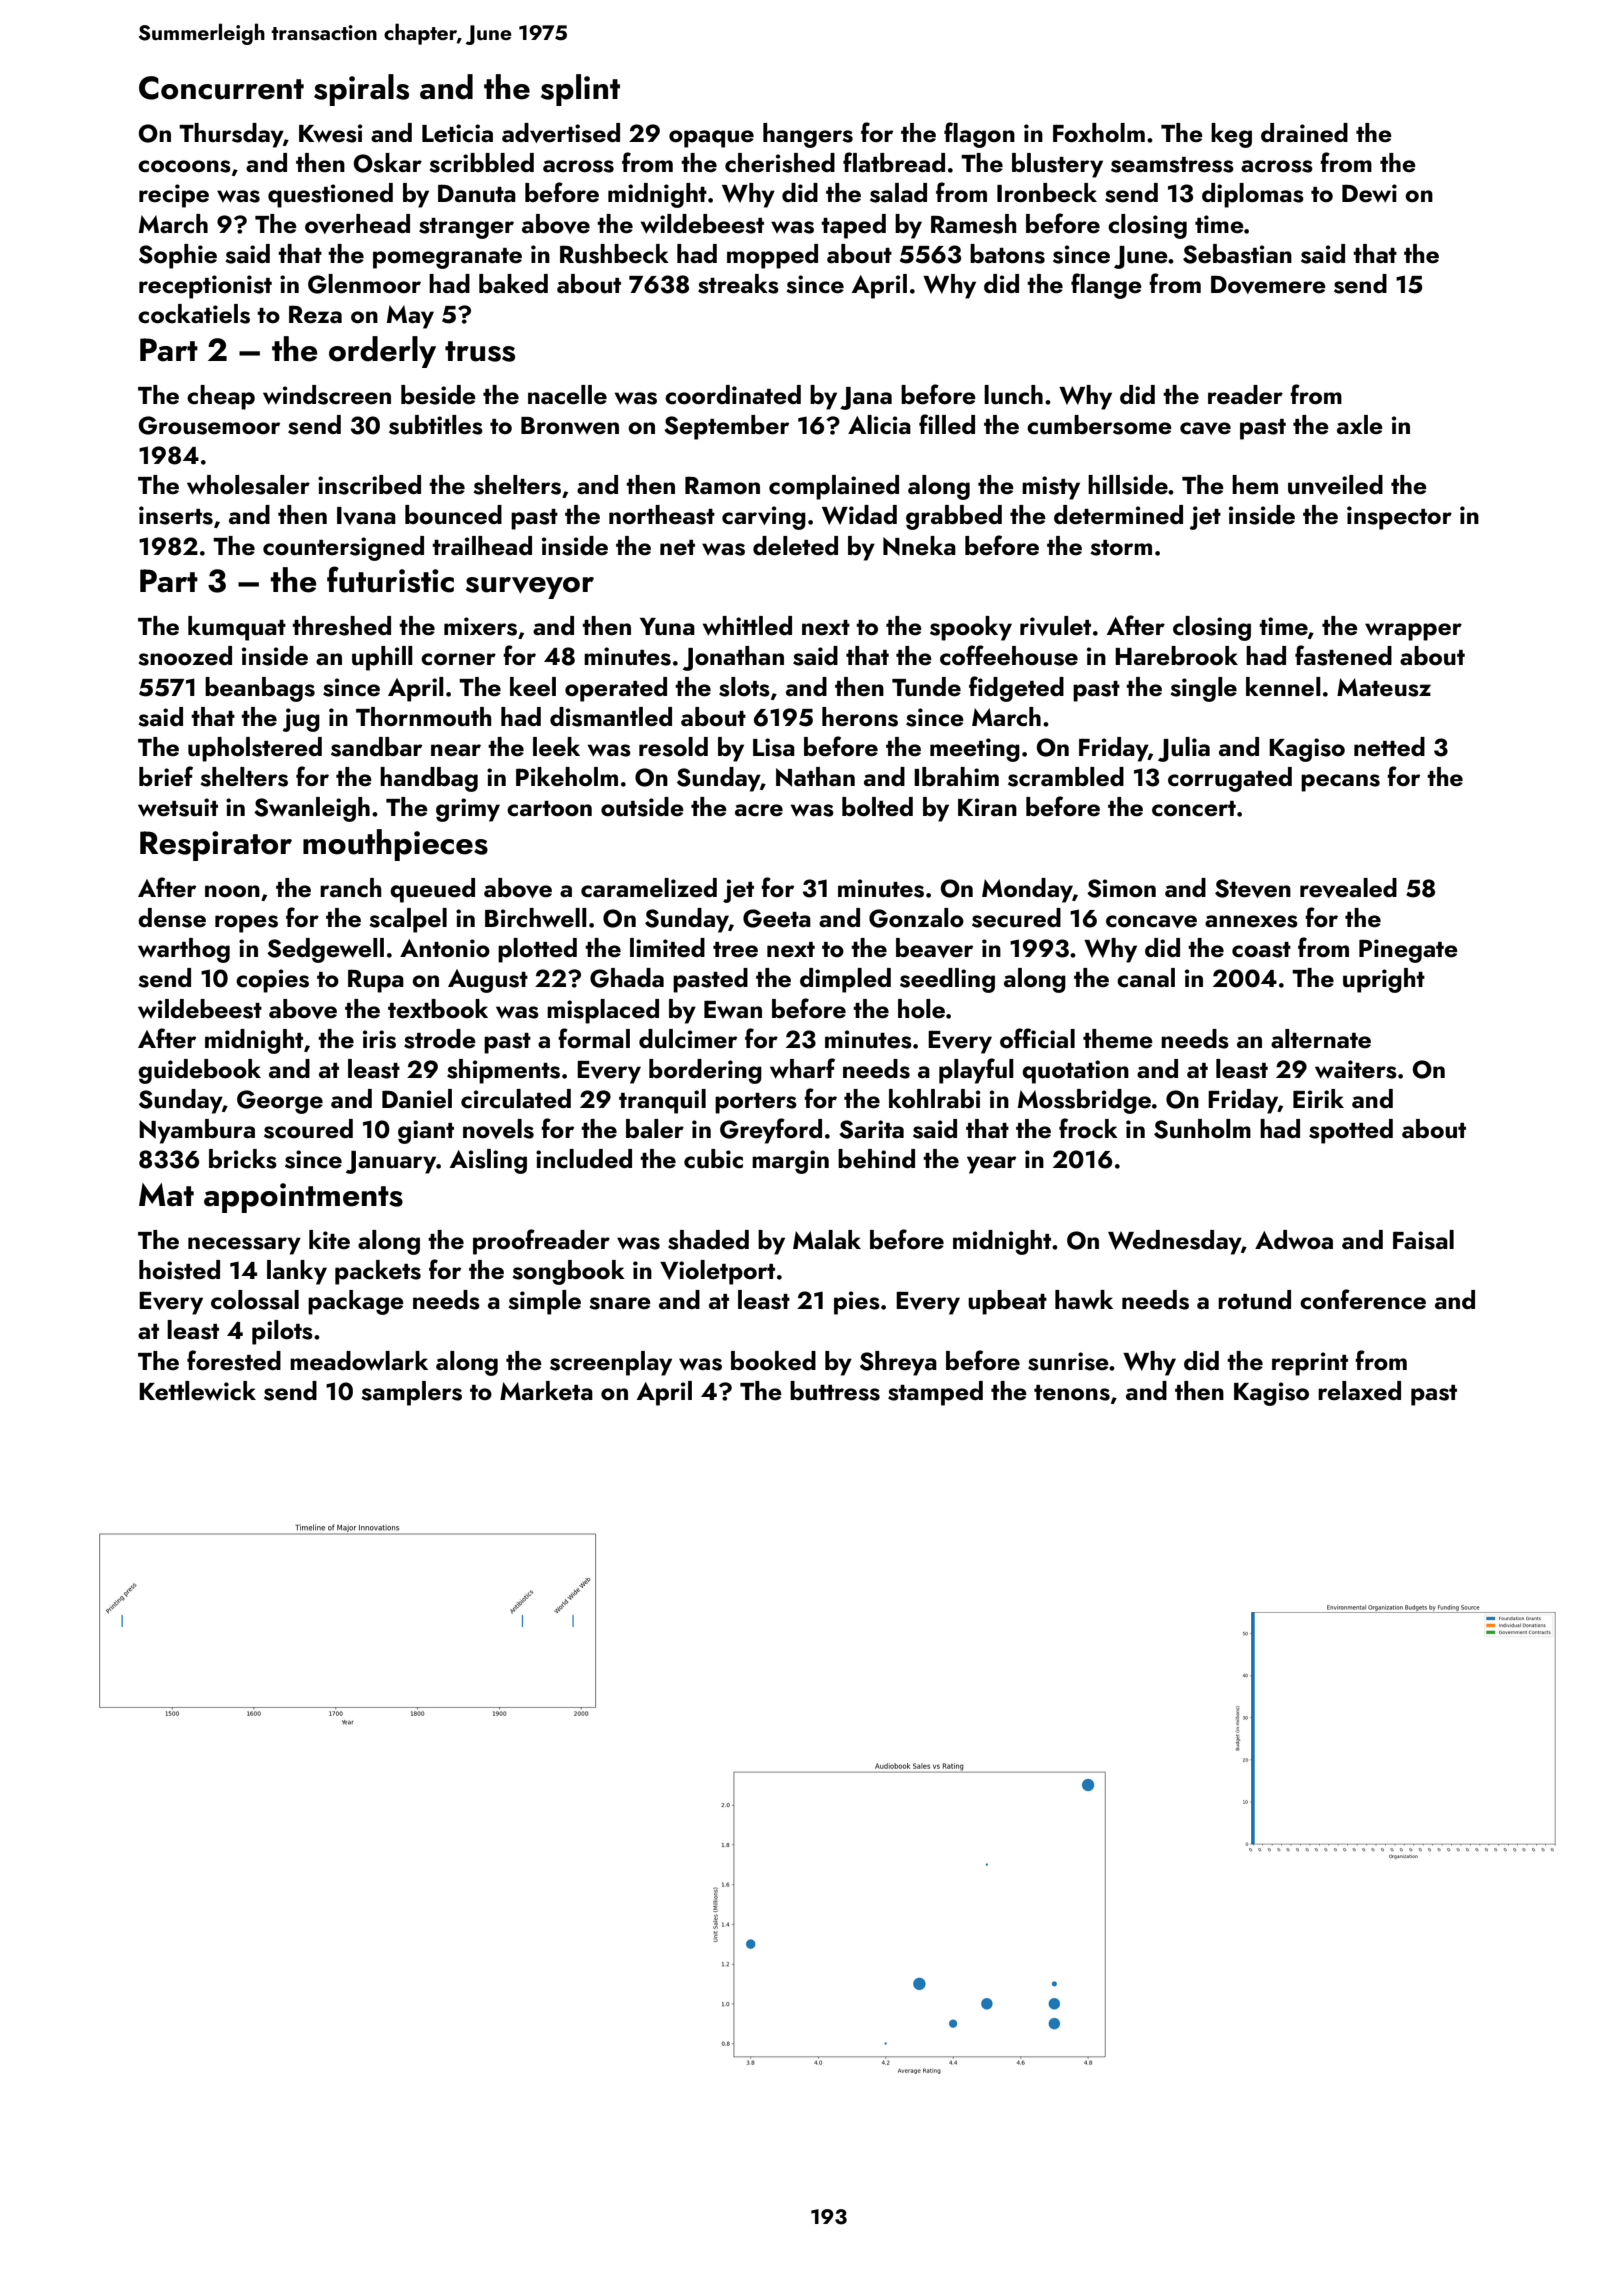  What do you see at coordinates (853, 226) in the screenshot?
I see `taped` at bounding box center [853, 226].
